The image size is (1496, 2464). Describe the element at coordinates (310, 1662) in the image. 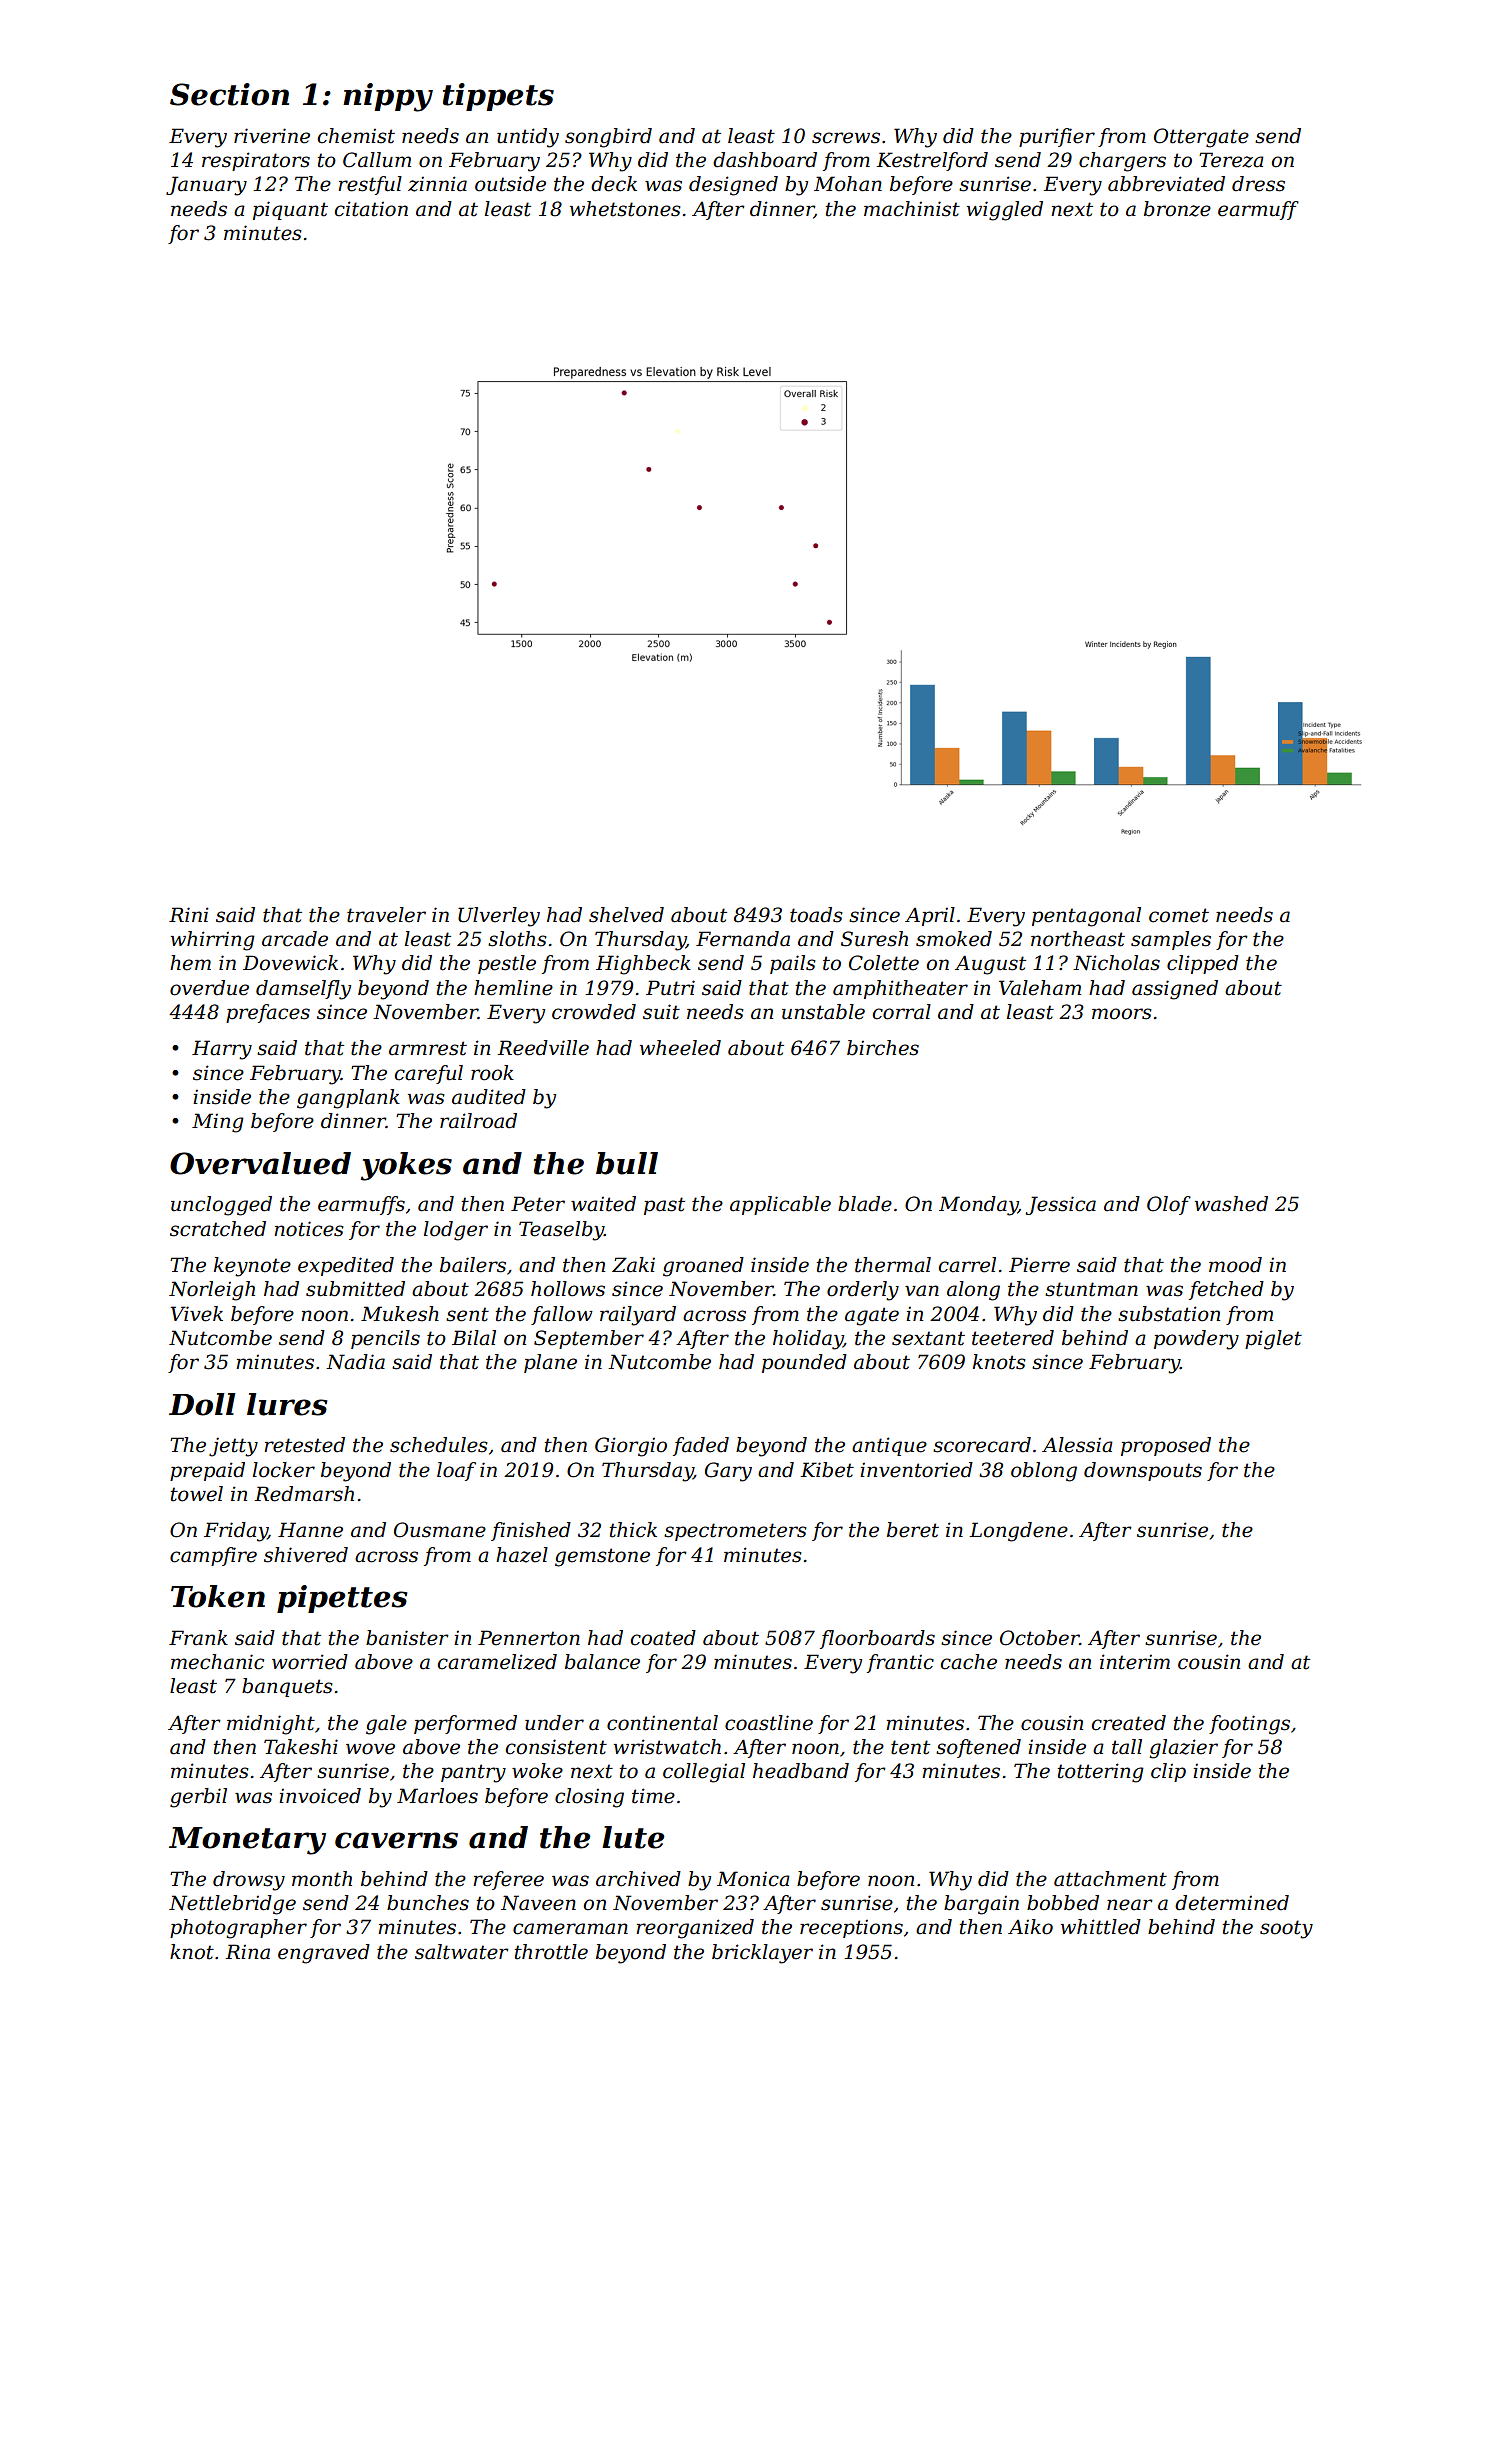

I see `worried` at that location.
